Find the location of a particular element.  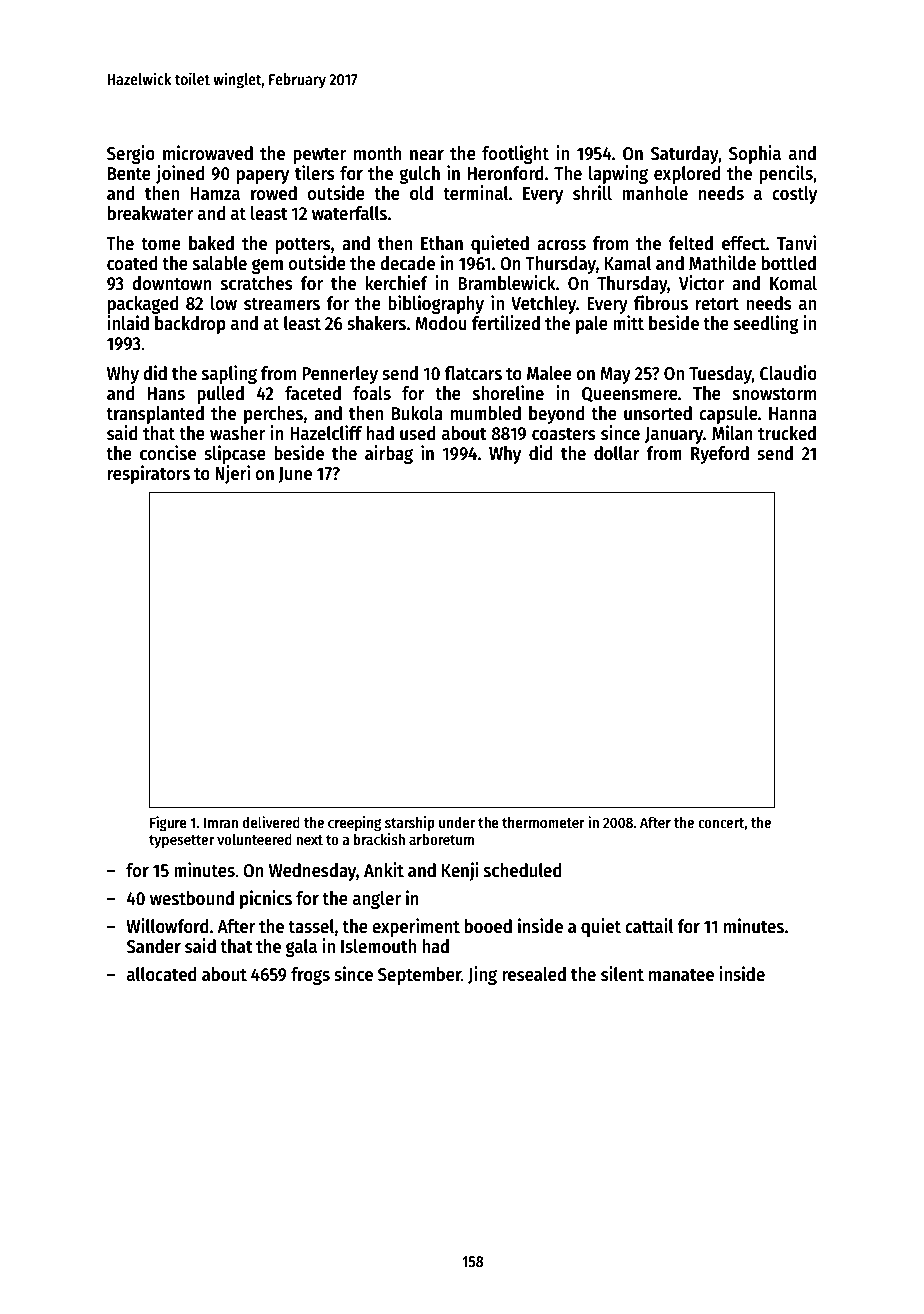

frogs is located at coordinates (310, 976).
